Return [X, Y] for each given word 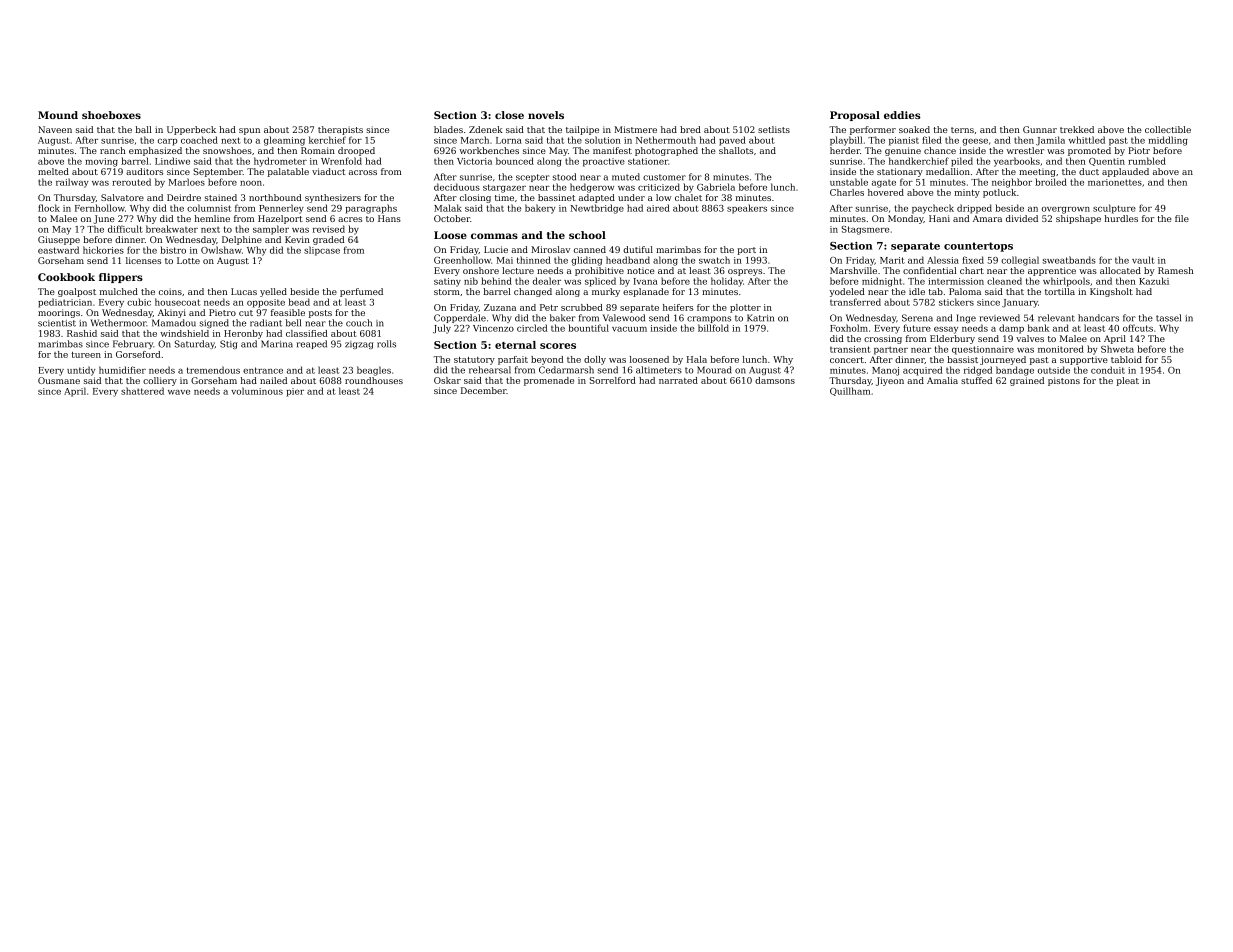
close [509, 115]
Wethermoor [118, 323]
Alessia [943, 260]
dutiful [638, 249]
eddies [902, 115]
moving [101, 162]
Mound [58, 115]
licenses [143, 260]
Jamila [1050, 141]
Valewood [624, 318]
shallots [736, 150]
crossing [883, 339]
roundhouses [374, 380]
